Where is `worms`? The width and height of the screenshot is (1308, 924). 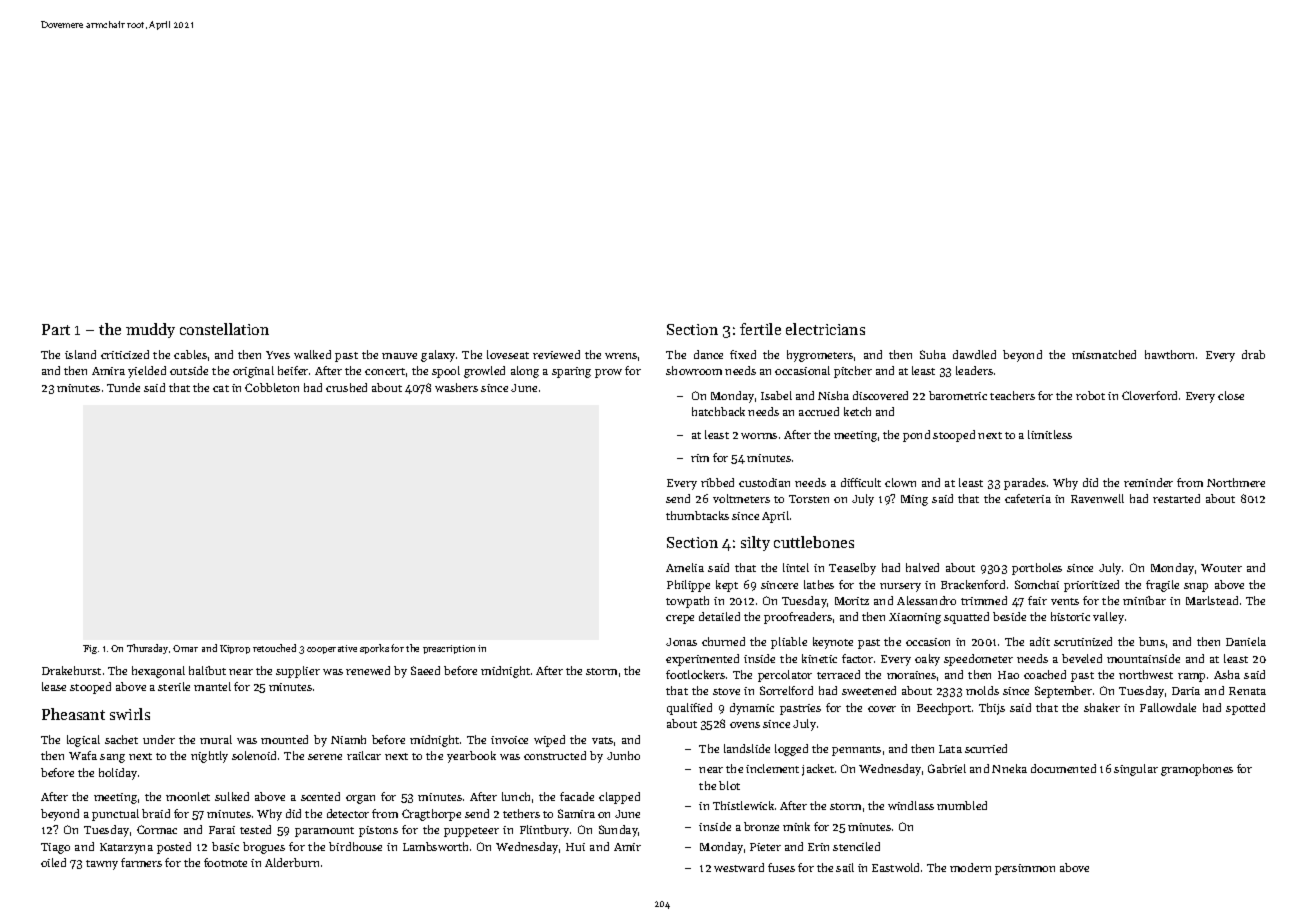 worms is located at coordinates (759, 436).
